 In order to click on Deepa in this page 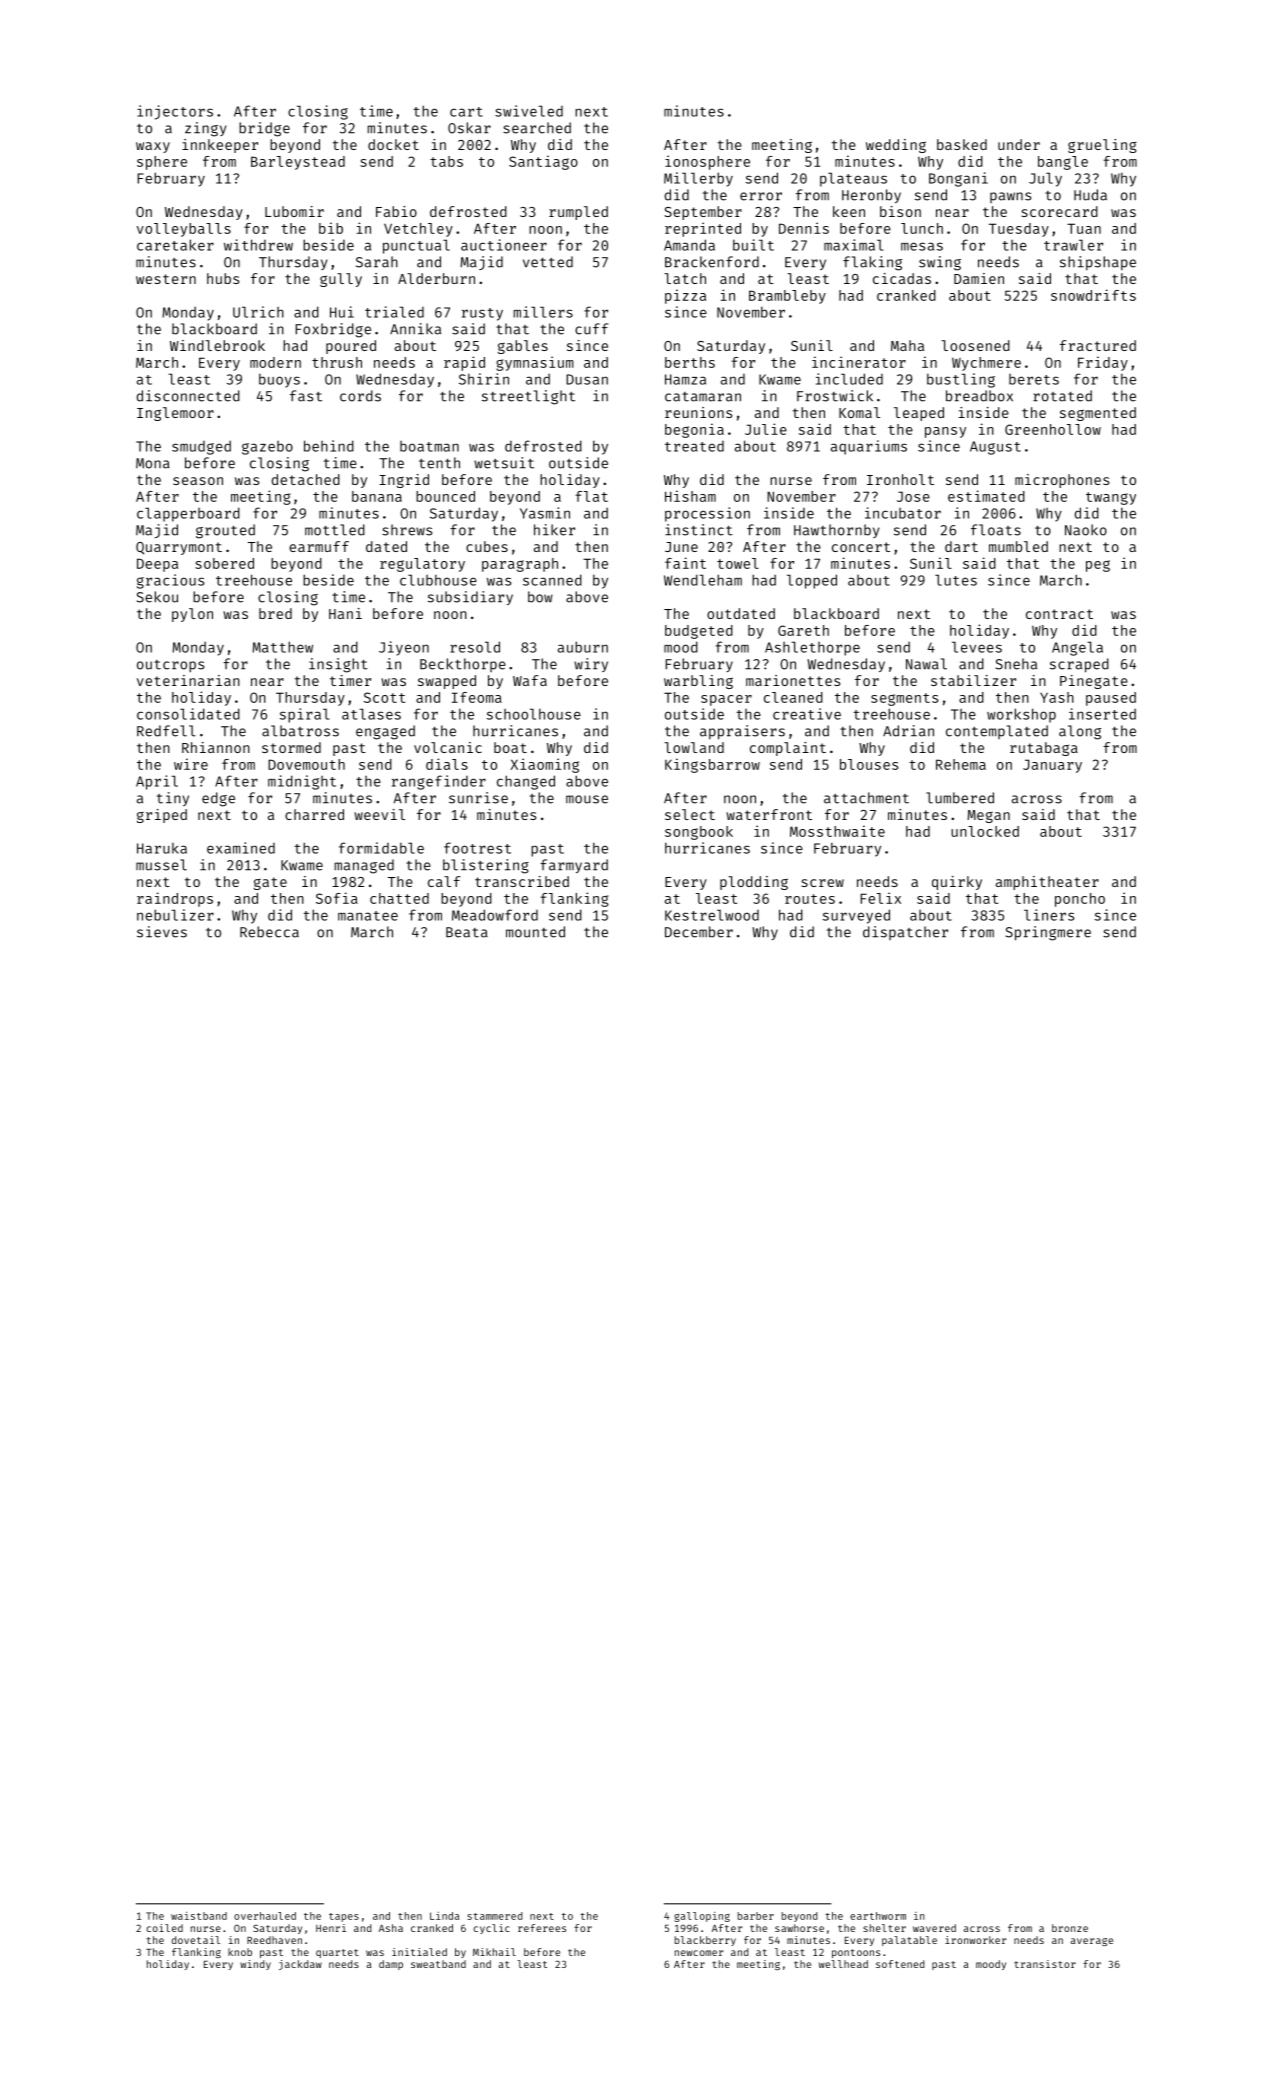, I will do `click(157, 565)`.
